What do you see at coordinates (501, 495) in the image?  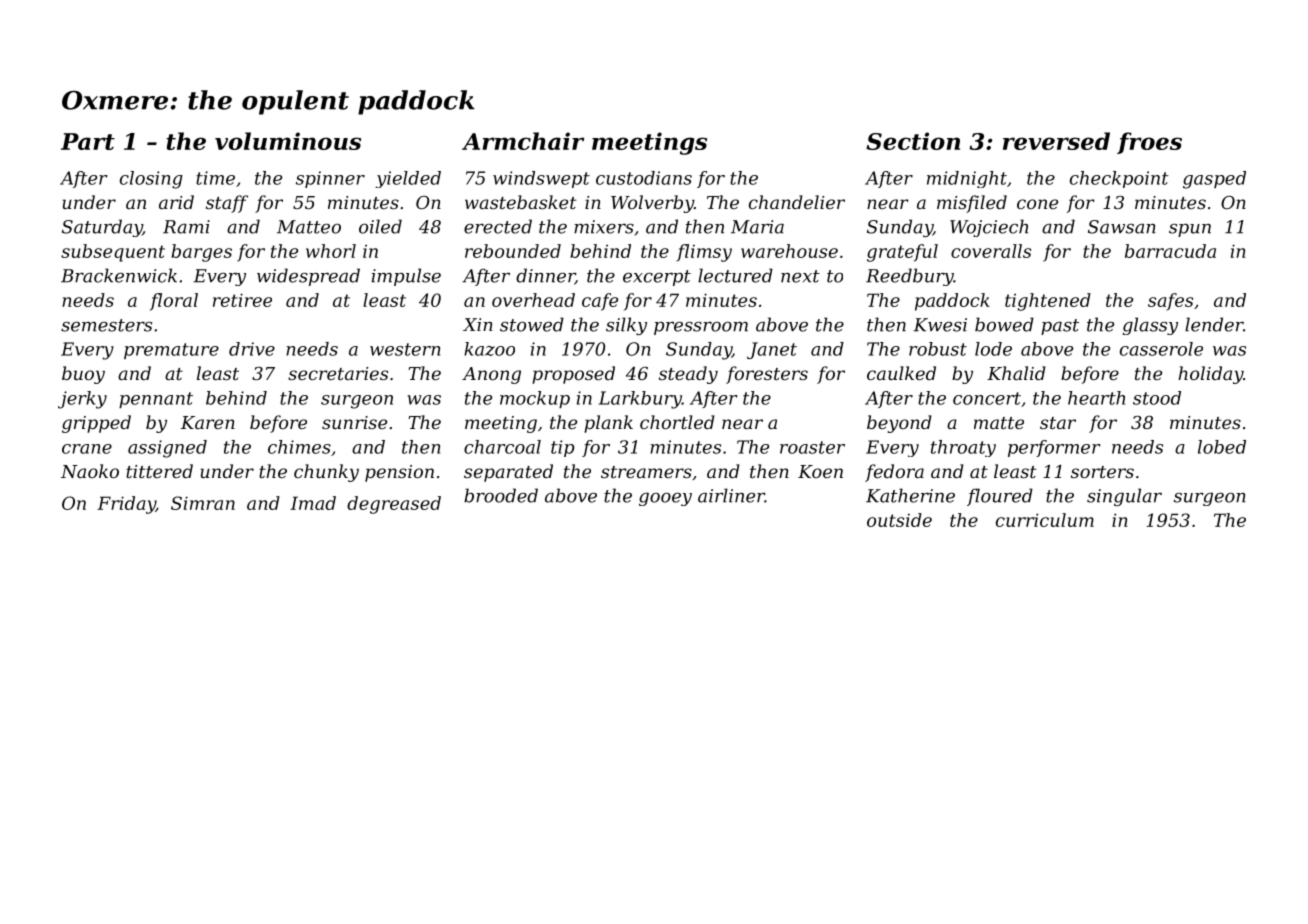 I see `brooded` at bounding box center [501, 495].
